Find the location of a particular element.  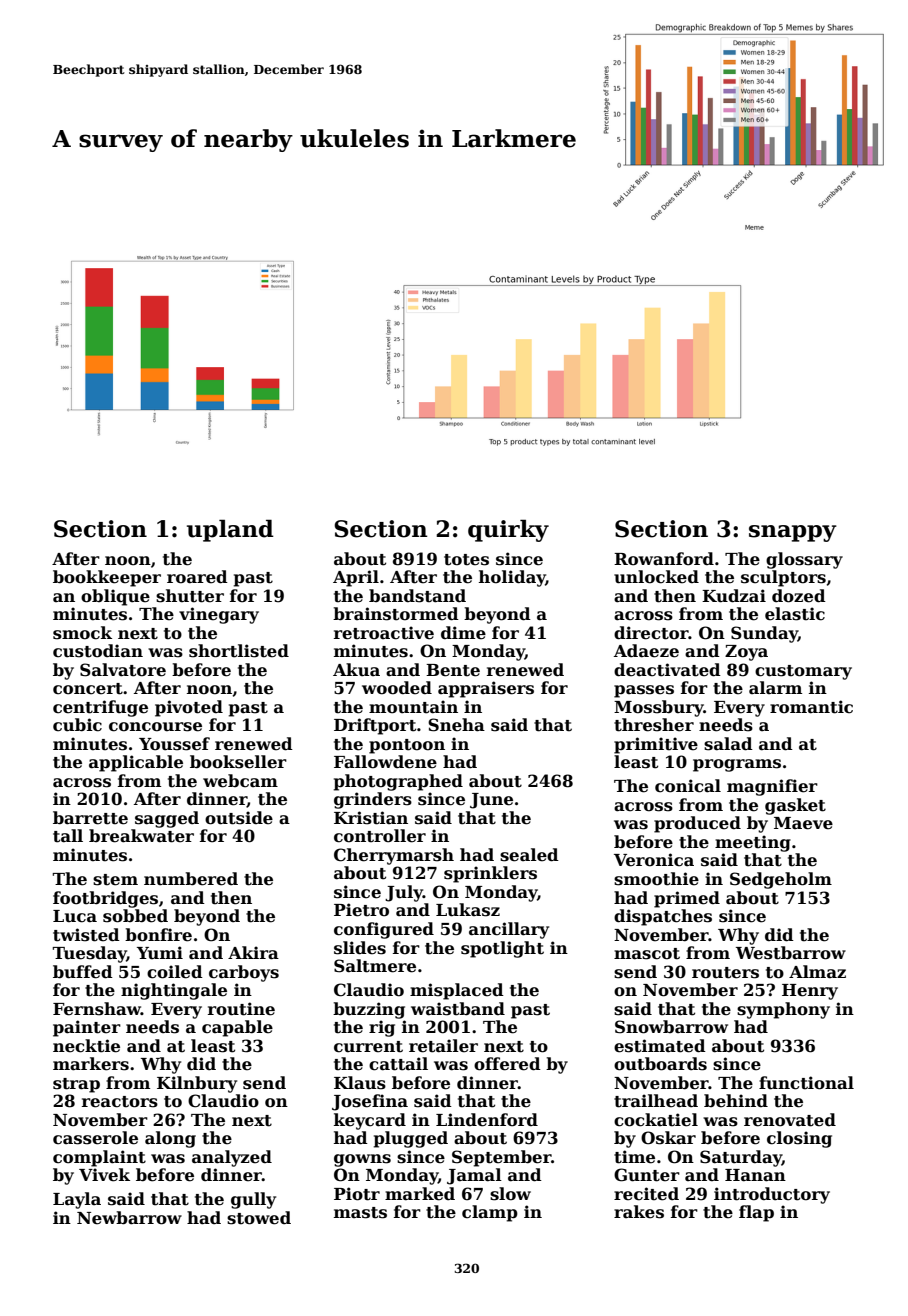

concert is located at coordinates (88, 689).
